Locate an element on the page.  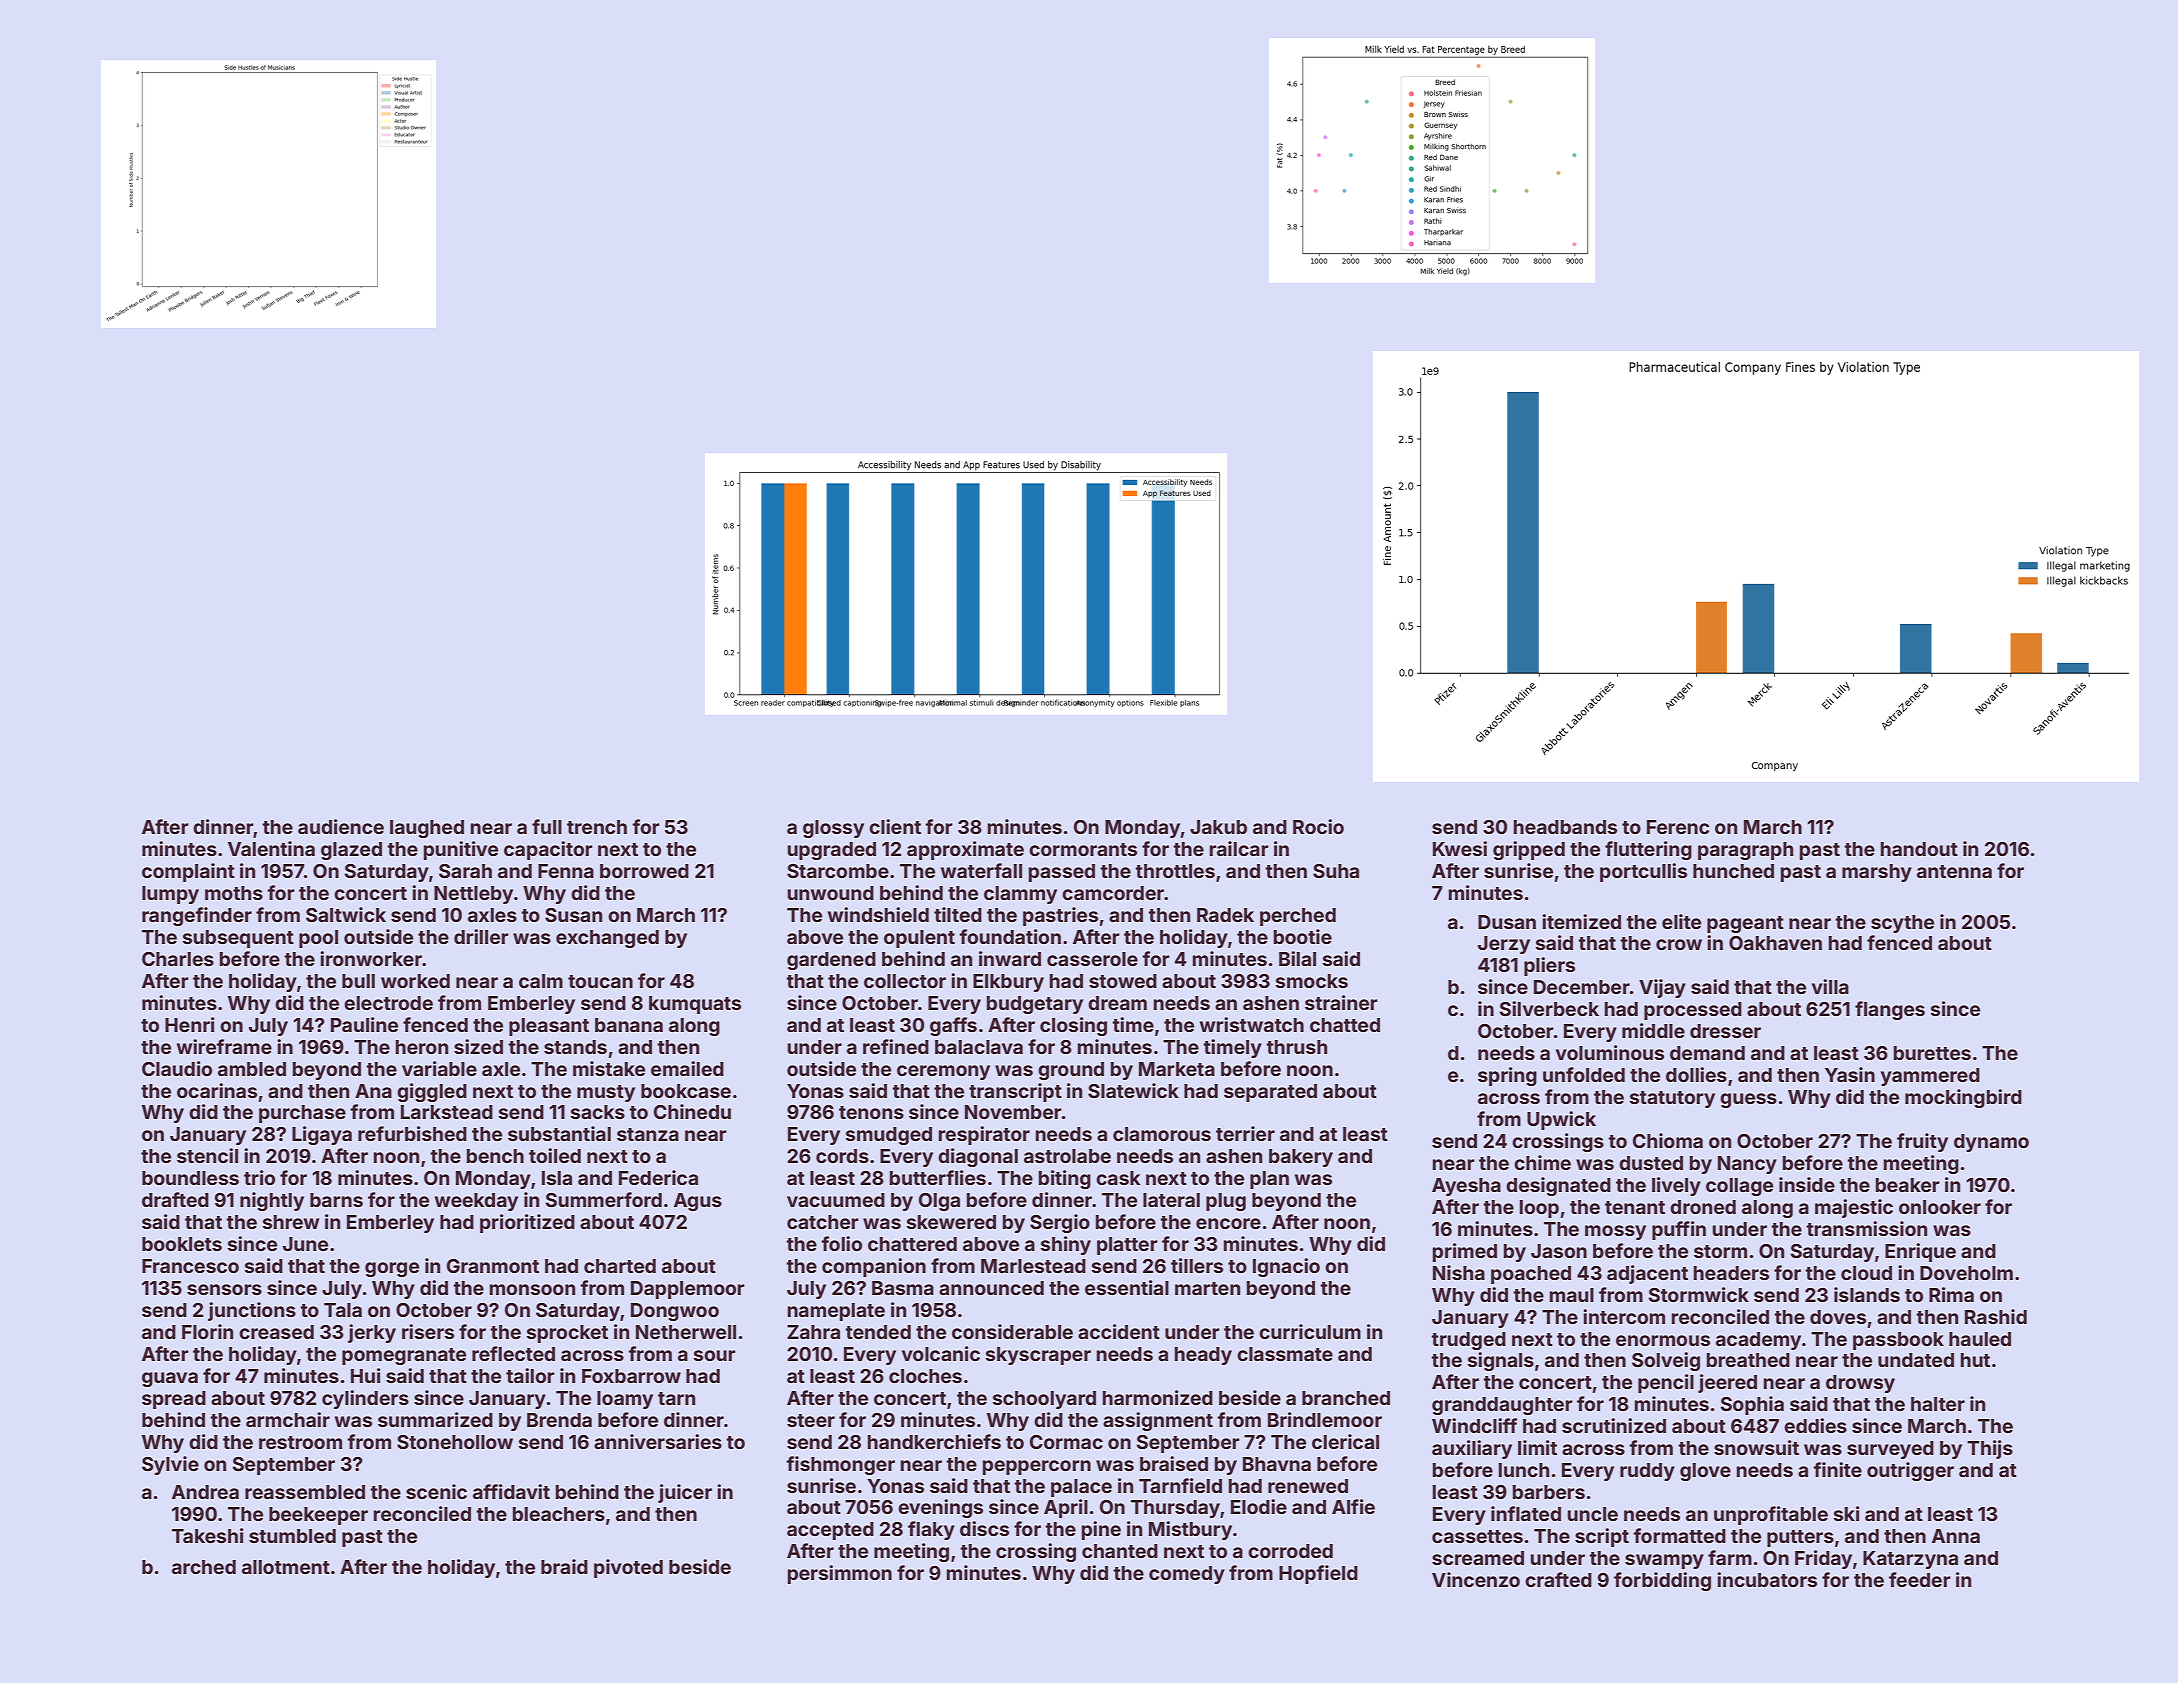
wristwatch is located at coordinates (1252, 1024).
